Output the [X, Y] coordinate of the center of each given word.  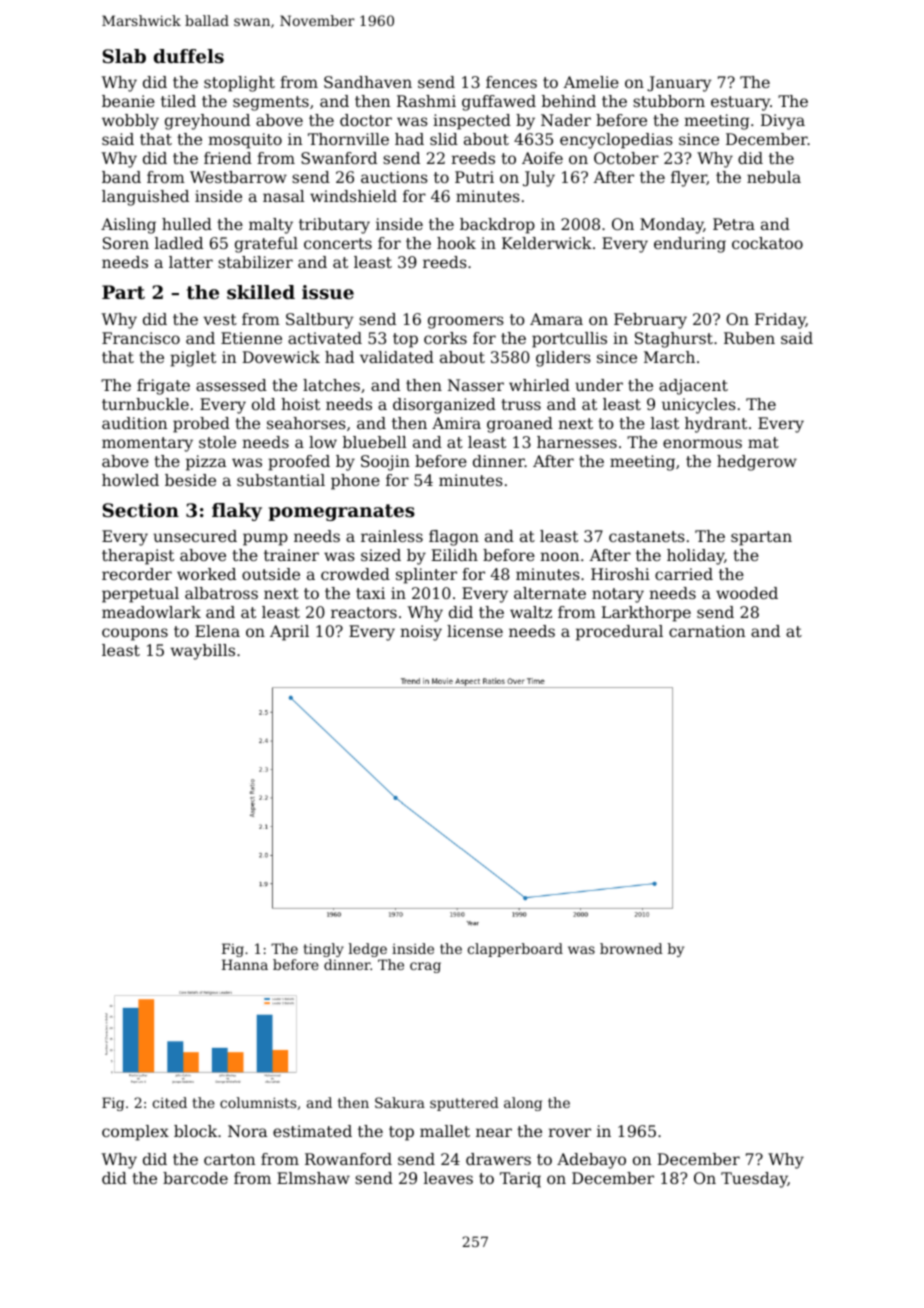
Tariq [520, 1180]
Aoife [542, 158]
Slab [124, 56]
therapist [138, 557]
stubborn [669, 101]
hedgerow [757, 463]
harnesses [577, 442]
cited [170, 1102]
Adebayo [591, 1161]
